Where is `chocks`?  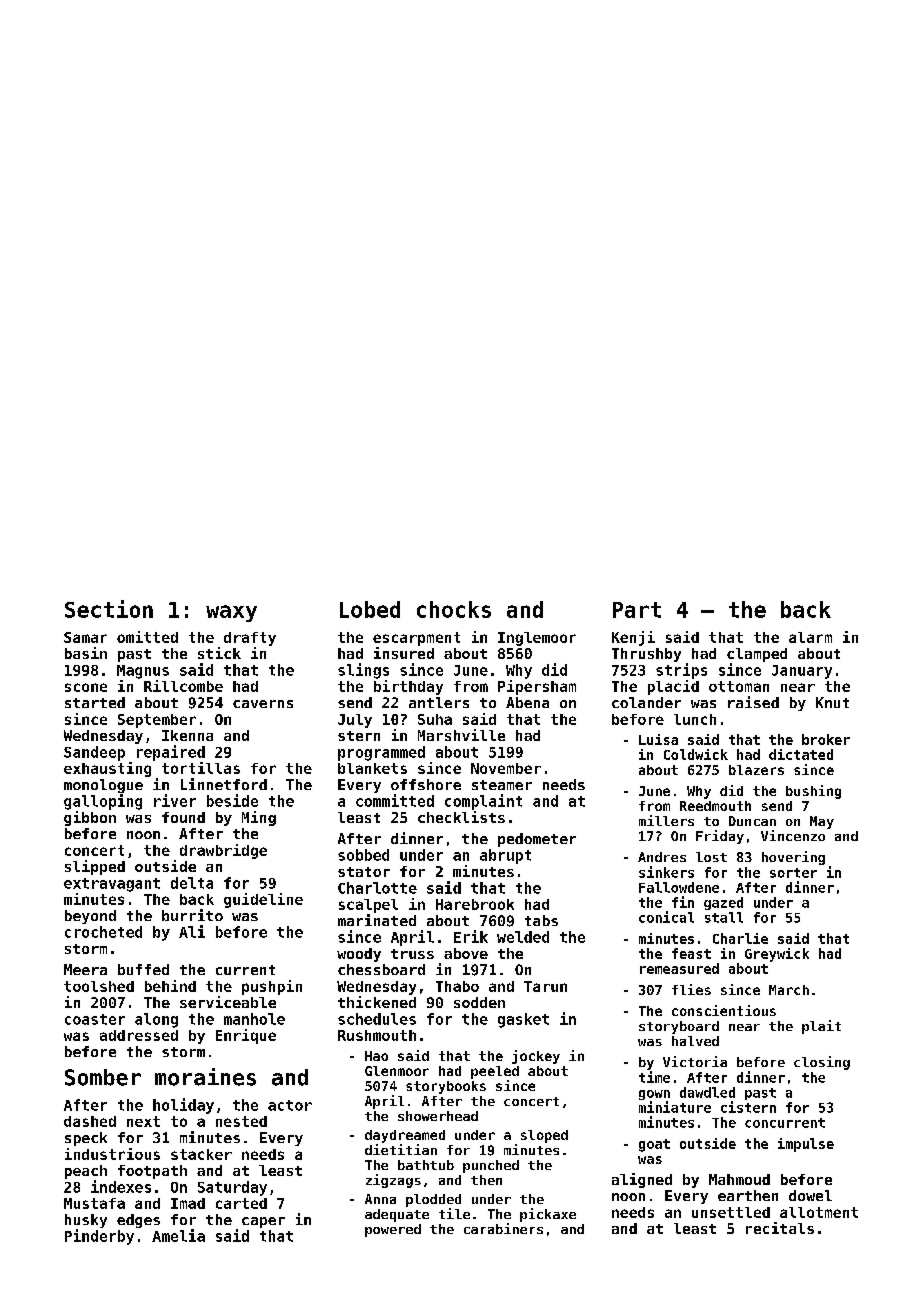 chocks is located at coordinates (454, 609).
